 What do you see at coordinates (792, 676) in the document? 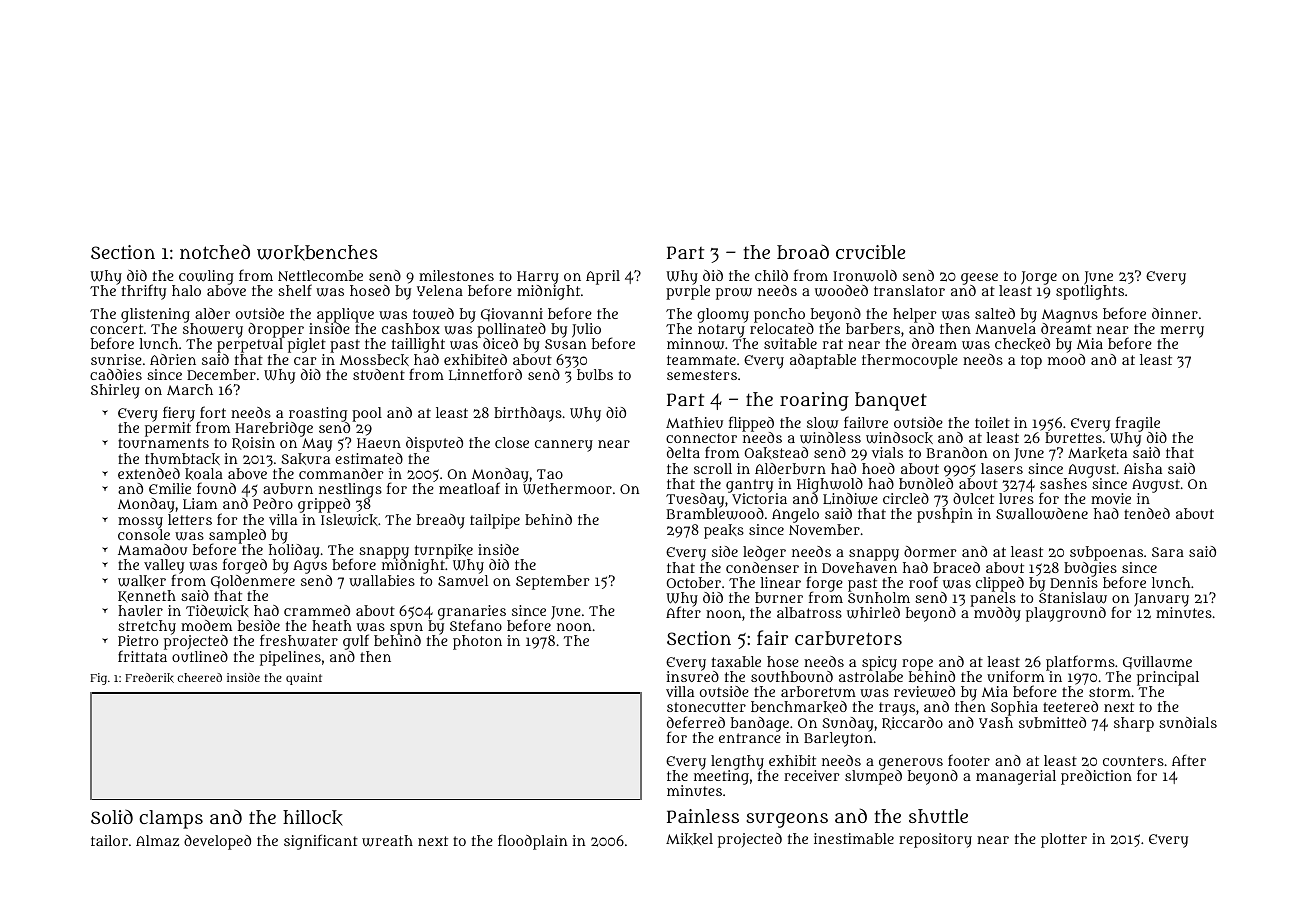
I see `southbound` at bounding box center [792, 676].
